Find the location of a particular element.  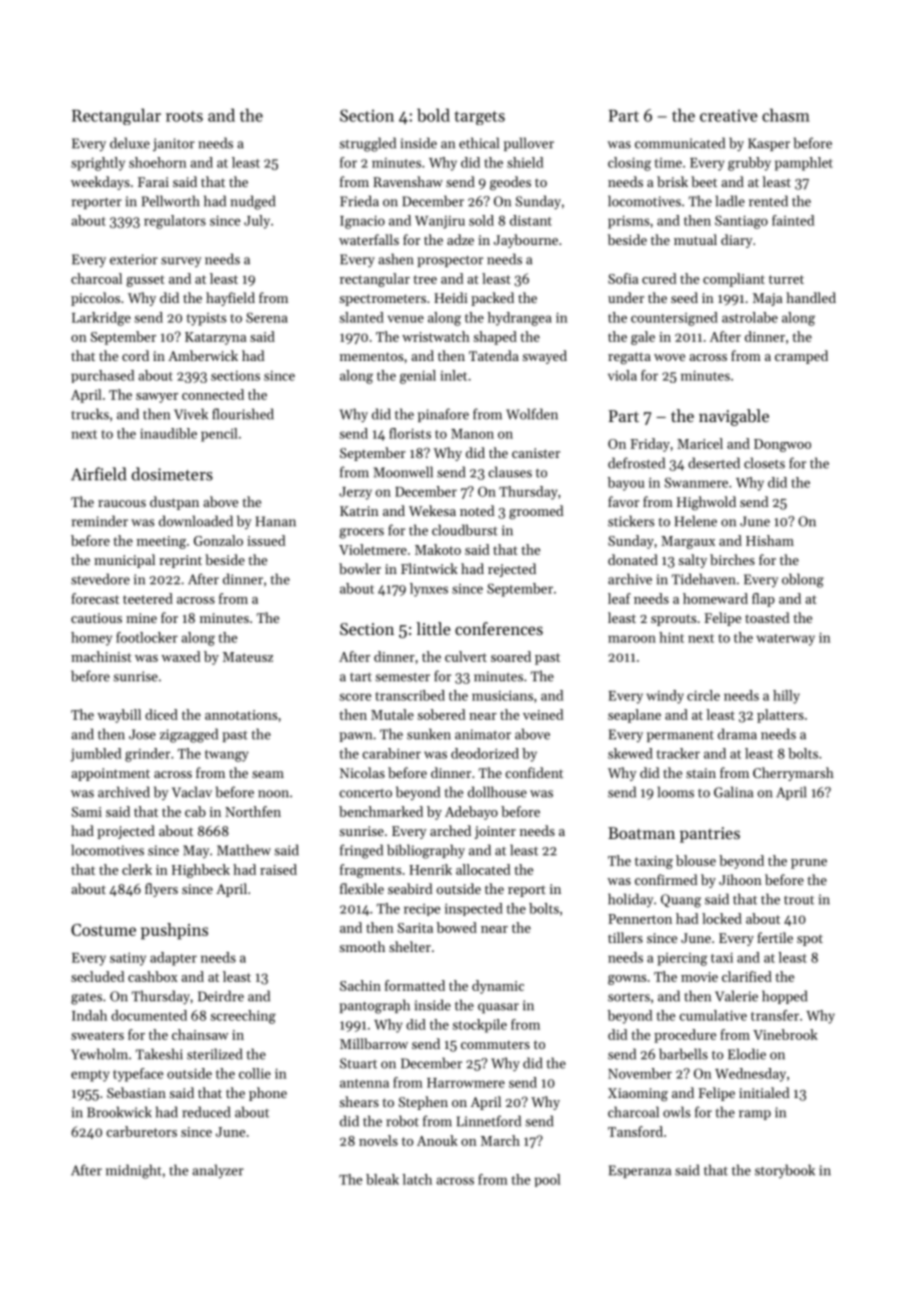

storybook is located at coordinates (785, 1171).
